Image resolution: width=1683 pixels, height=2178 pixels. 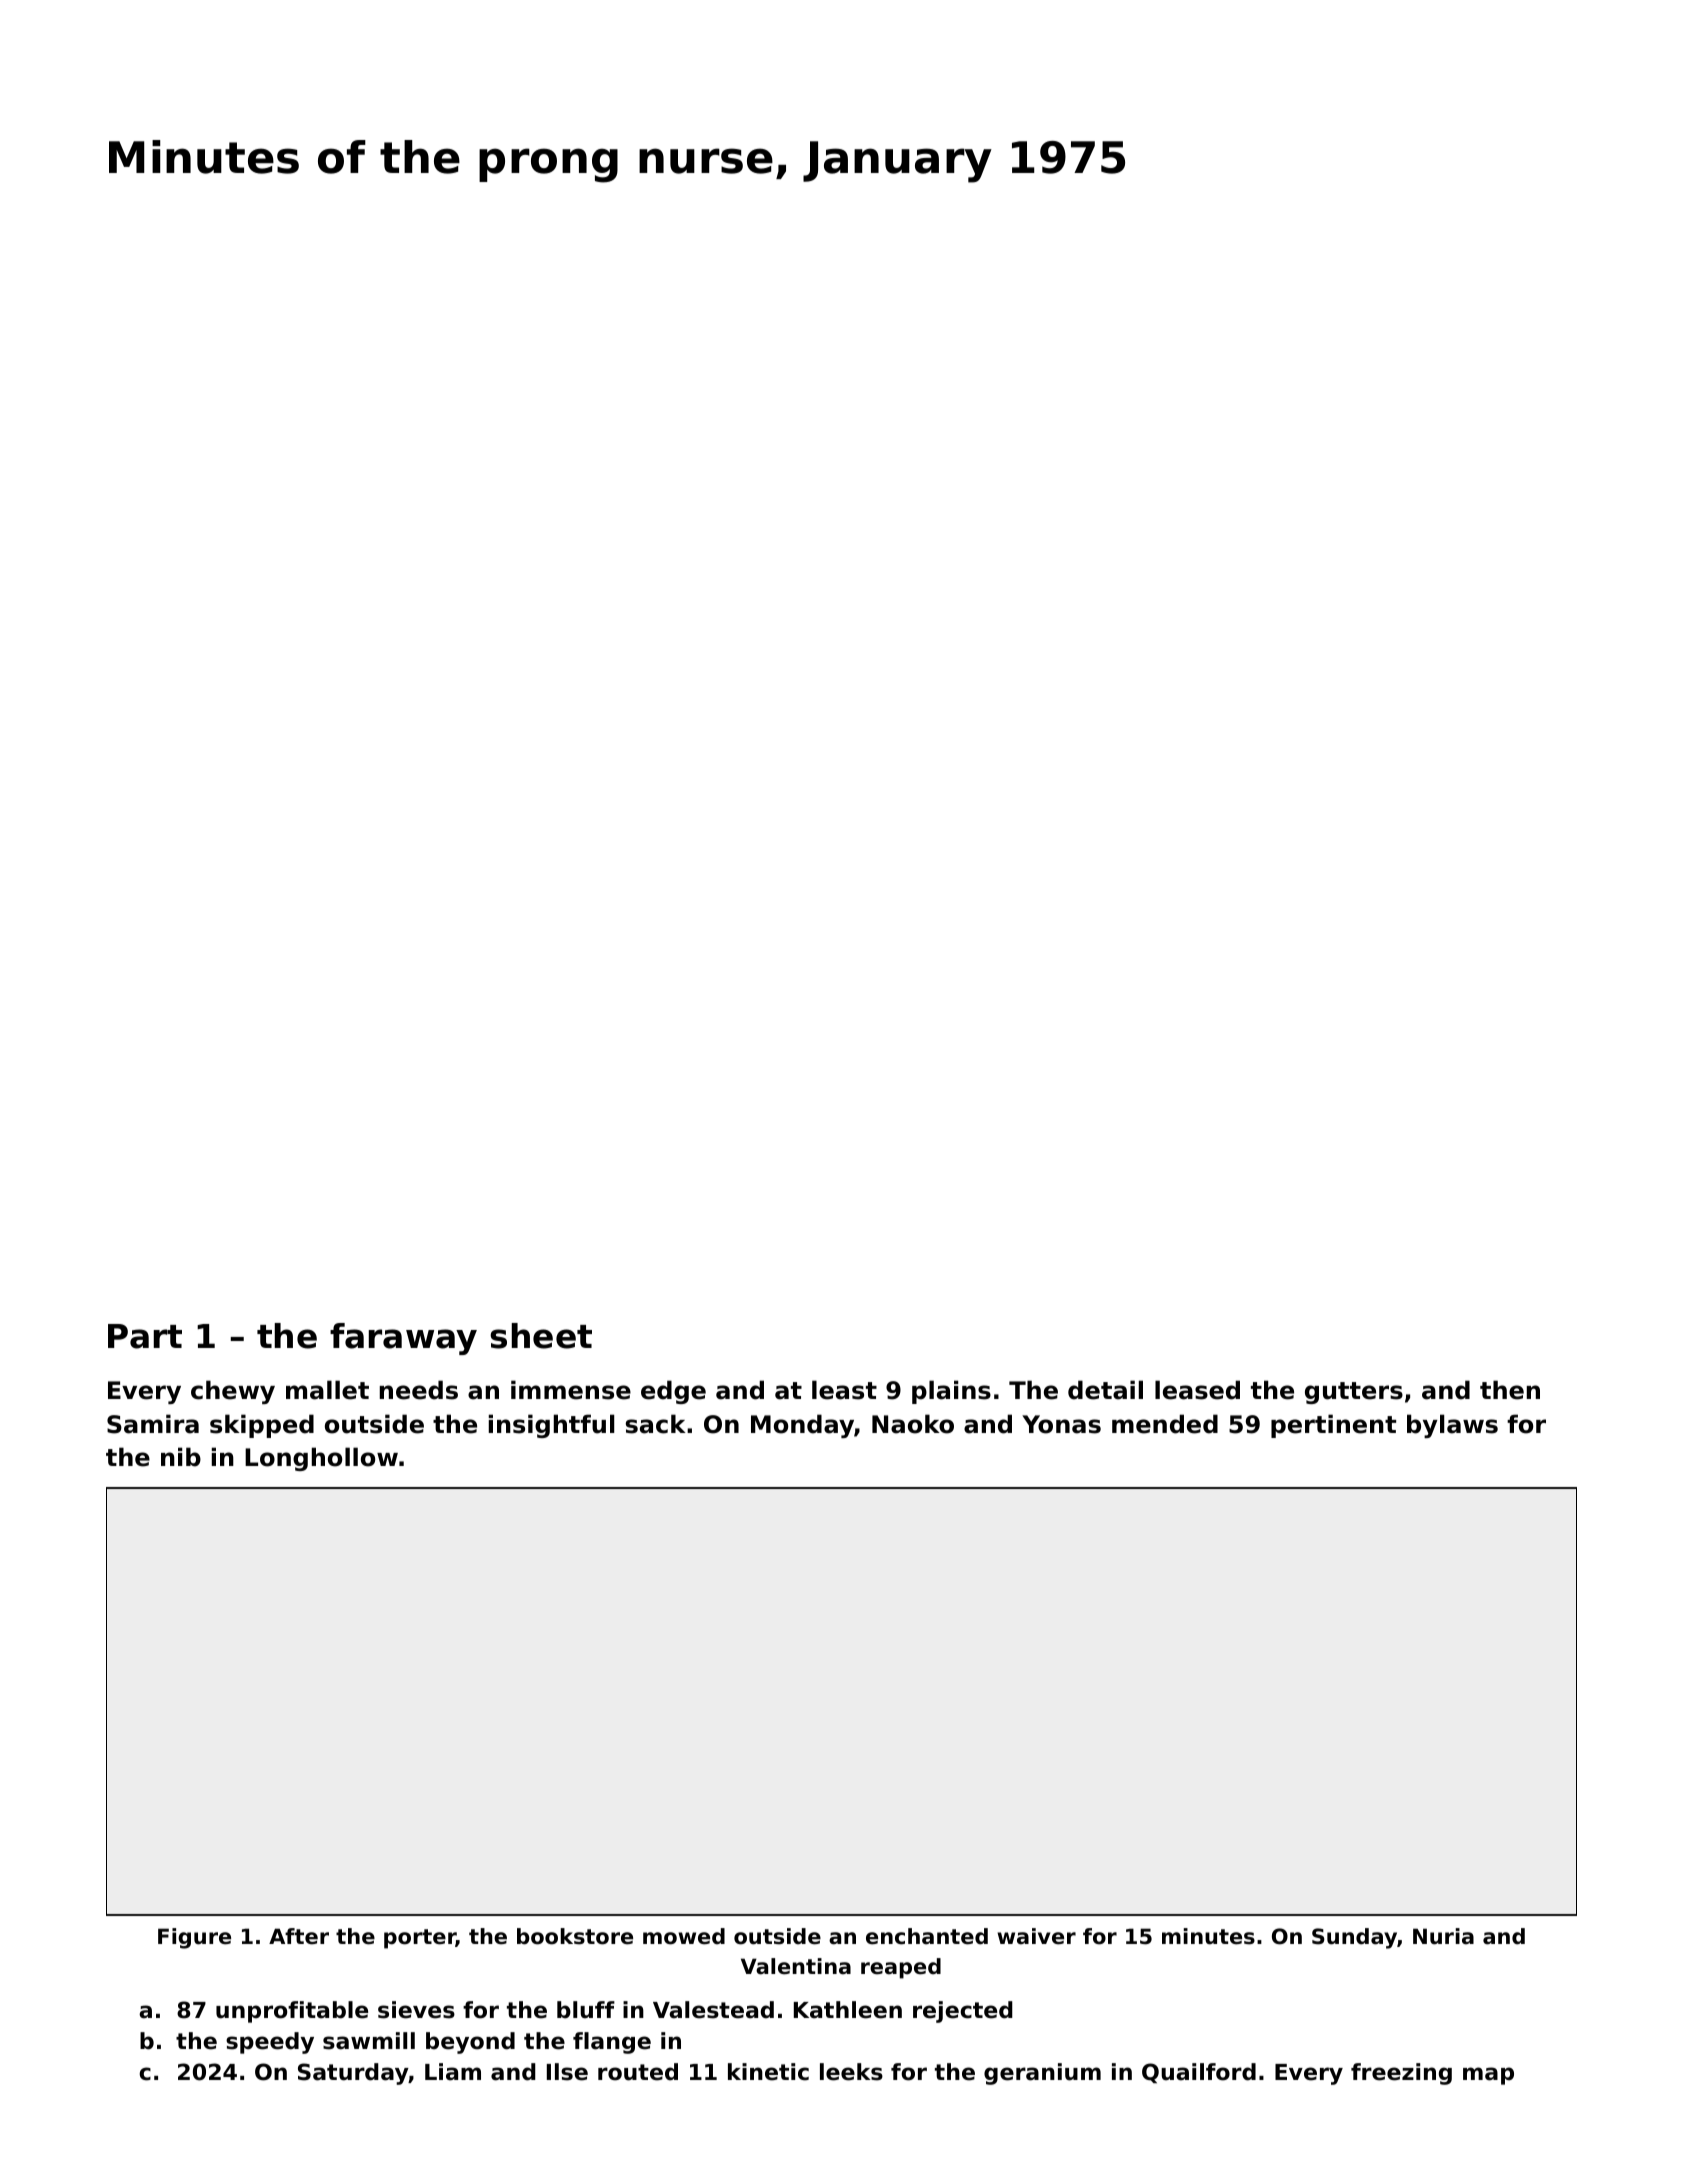 I want to click on waiver, so click(x=1036, y=1936).
